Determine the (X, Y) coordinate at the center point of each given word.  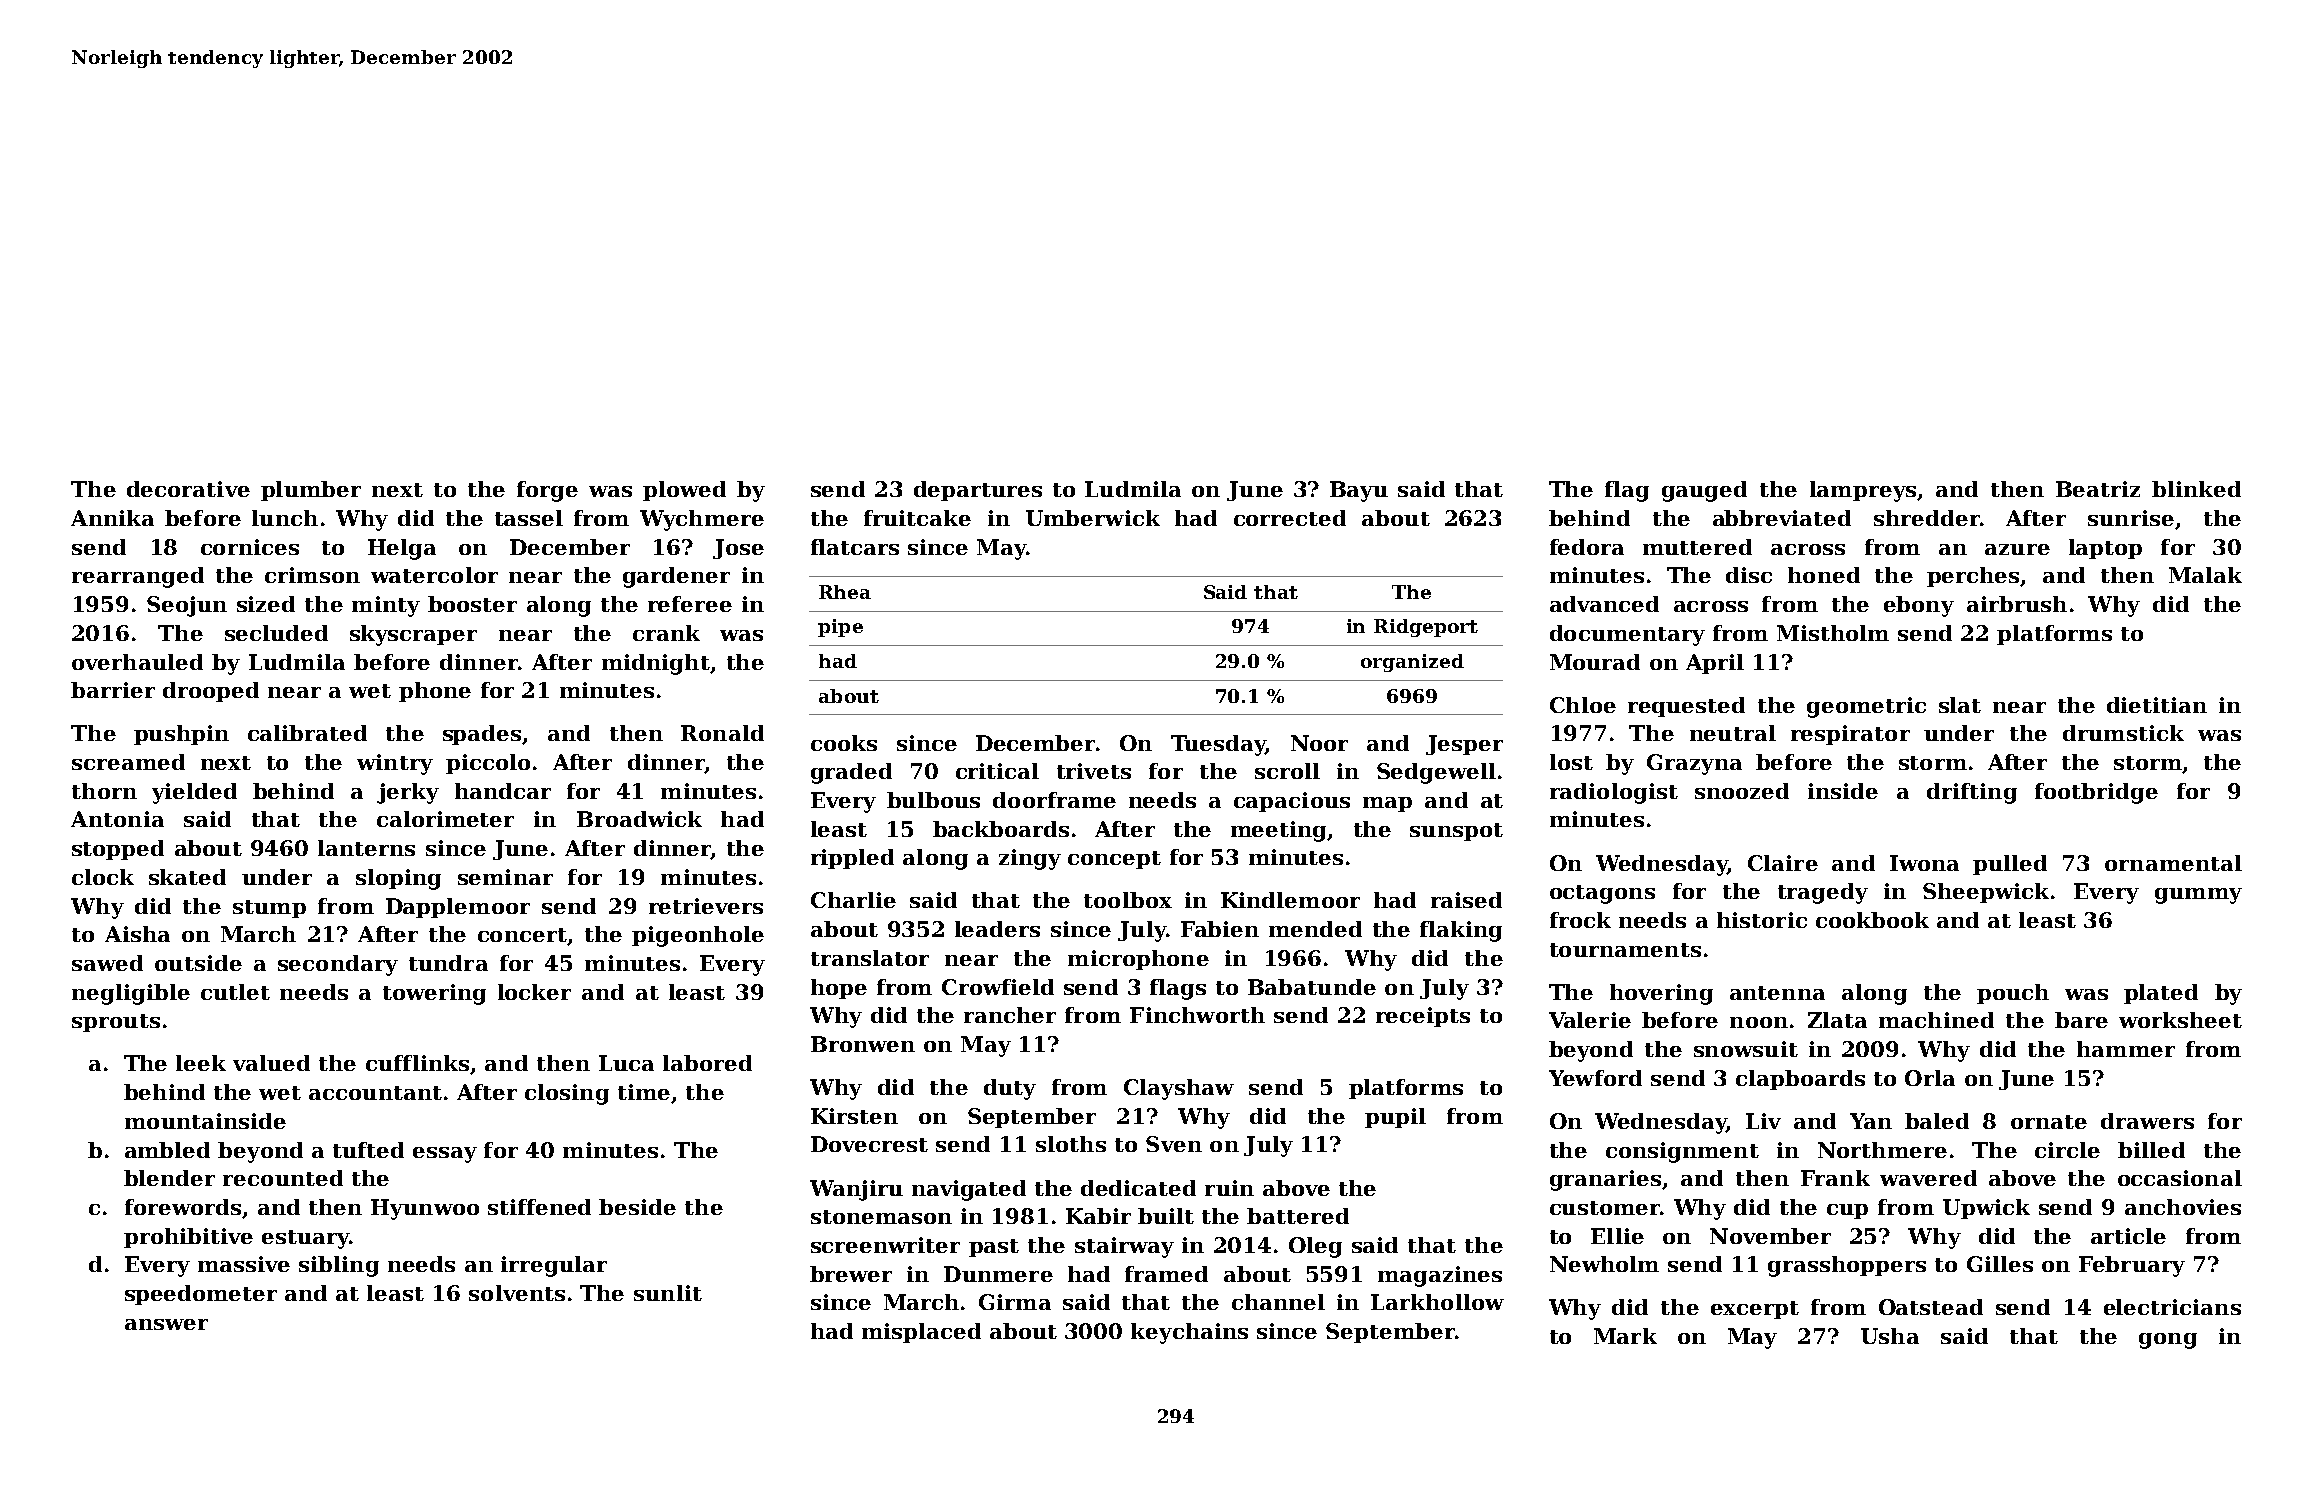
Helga (402, 549)
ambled (167, 1150)
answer (166, 1324)
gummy (2198, 896)
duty (1010, 1089)
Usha (1890, 1336)
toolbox (1128, 900)
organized (1412, 663)
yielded (194, 793)
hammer (2126, 1049)
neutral (1733, 733)
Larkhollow (1437, 1302)
